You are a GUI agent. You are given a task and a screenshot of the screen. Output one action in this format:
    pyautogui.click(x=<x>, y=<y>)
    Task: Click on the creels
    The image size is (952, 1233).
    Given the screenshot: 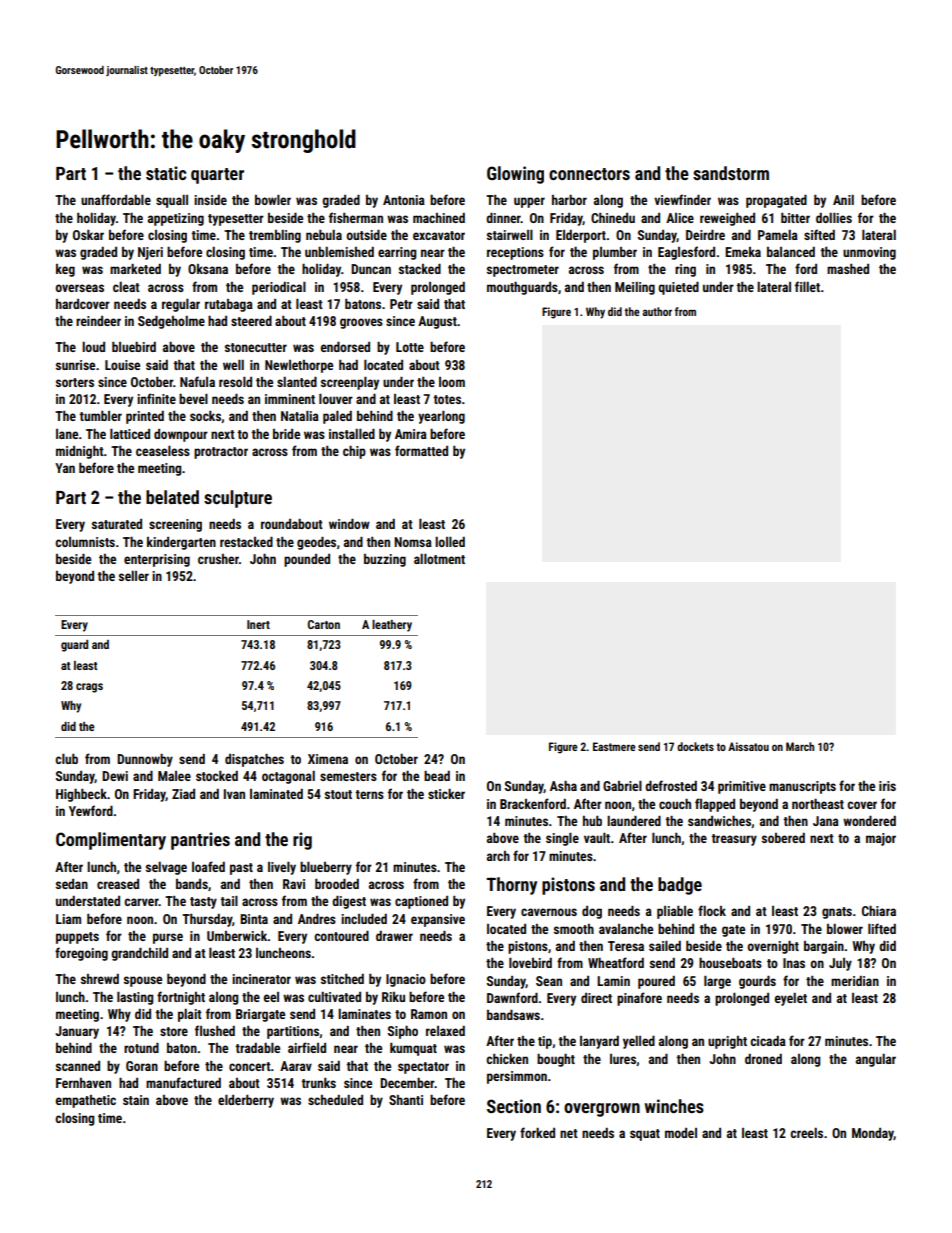 What is the action you would take?
    pyautogui.click(x=806, y=1133)
